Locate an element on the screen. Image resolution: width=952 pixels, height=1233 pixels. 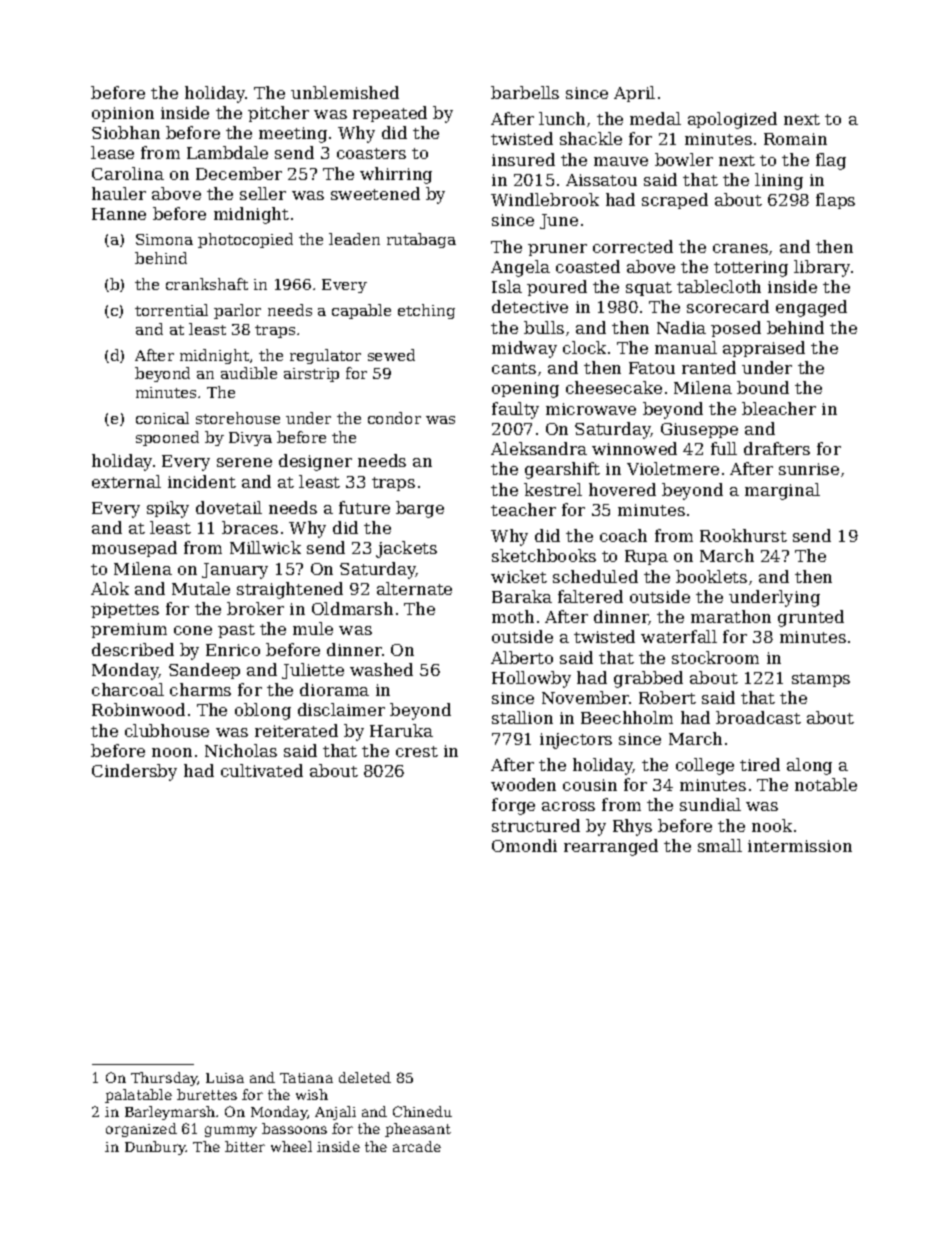
incident is located at coordinates (202, 481).
